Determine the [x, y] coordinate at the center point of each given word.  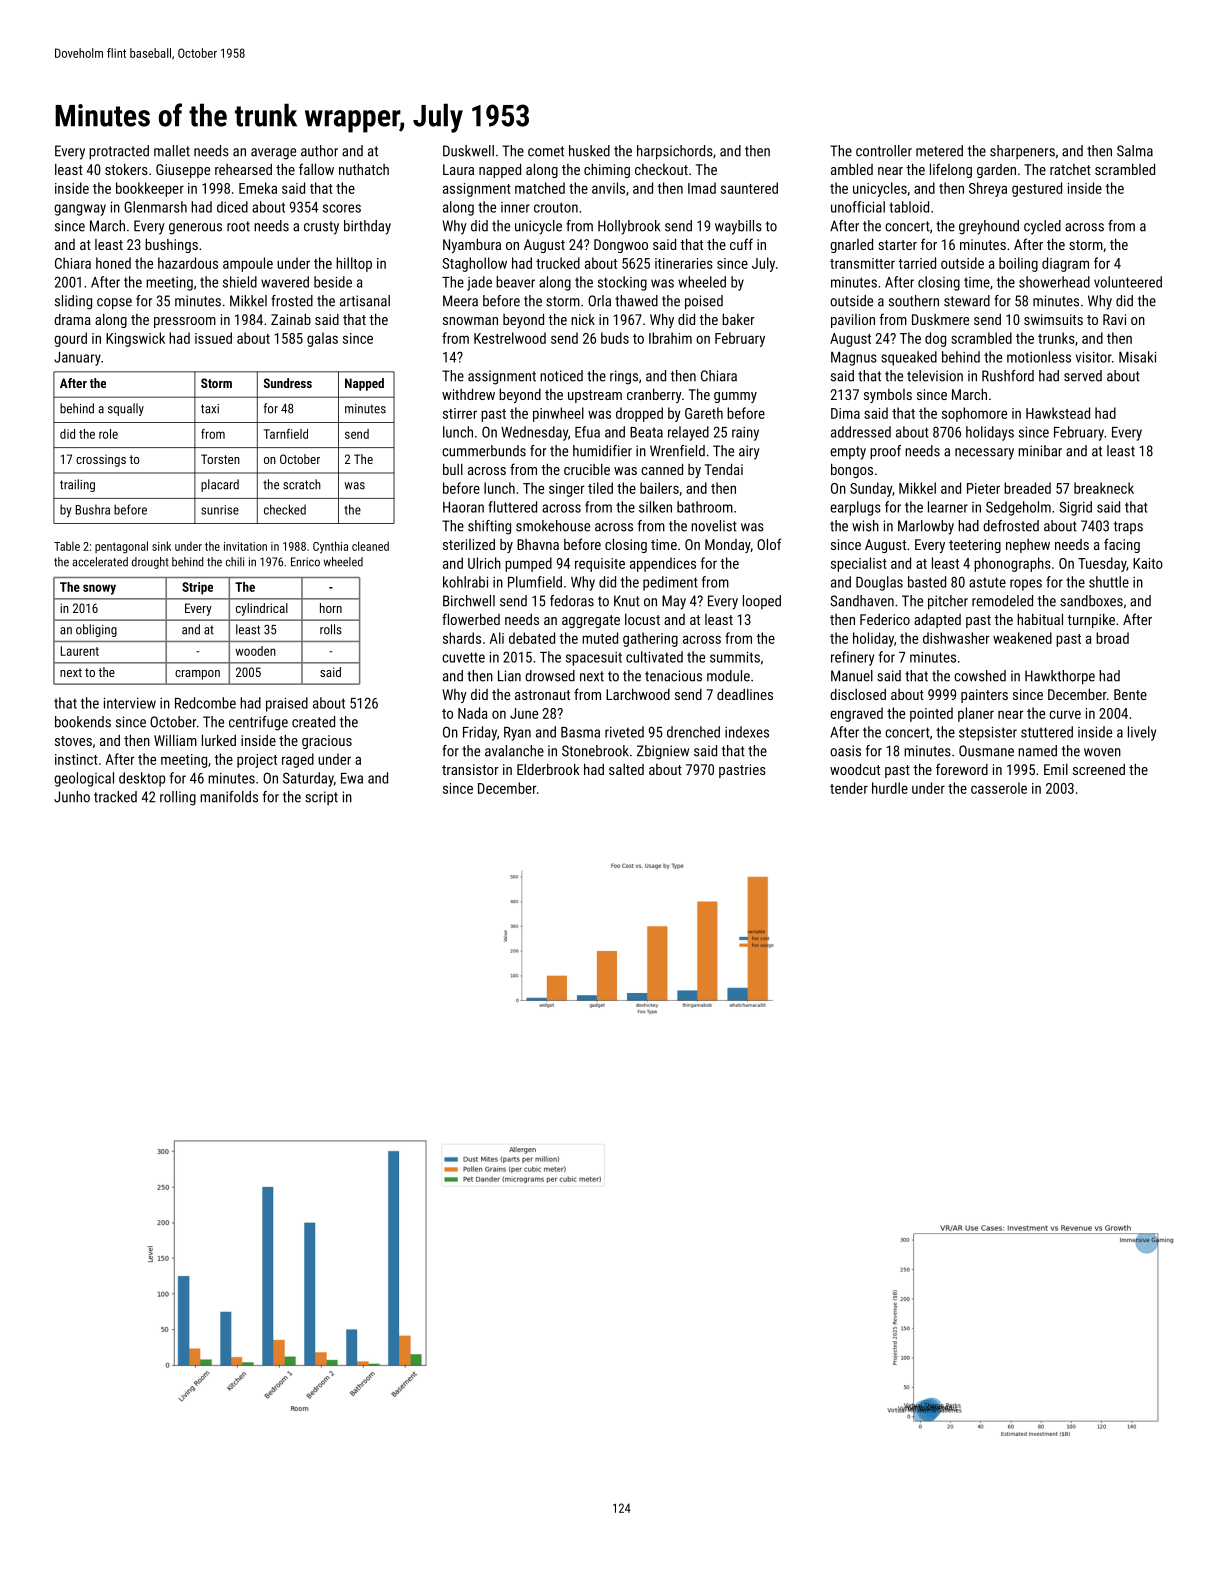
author [319, 151]
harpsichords [675, 152]
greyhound [989, 227]
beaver [515, 282]
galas [322, 339]
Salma [1135, 151]
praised [287, 704]
